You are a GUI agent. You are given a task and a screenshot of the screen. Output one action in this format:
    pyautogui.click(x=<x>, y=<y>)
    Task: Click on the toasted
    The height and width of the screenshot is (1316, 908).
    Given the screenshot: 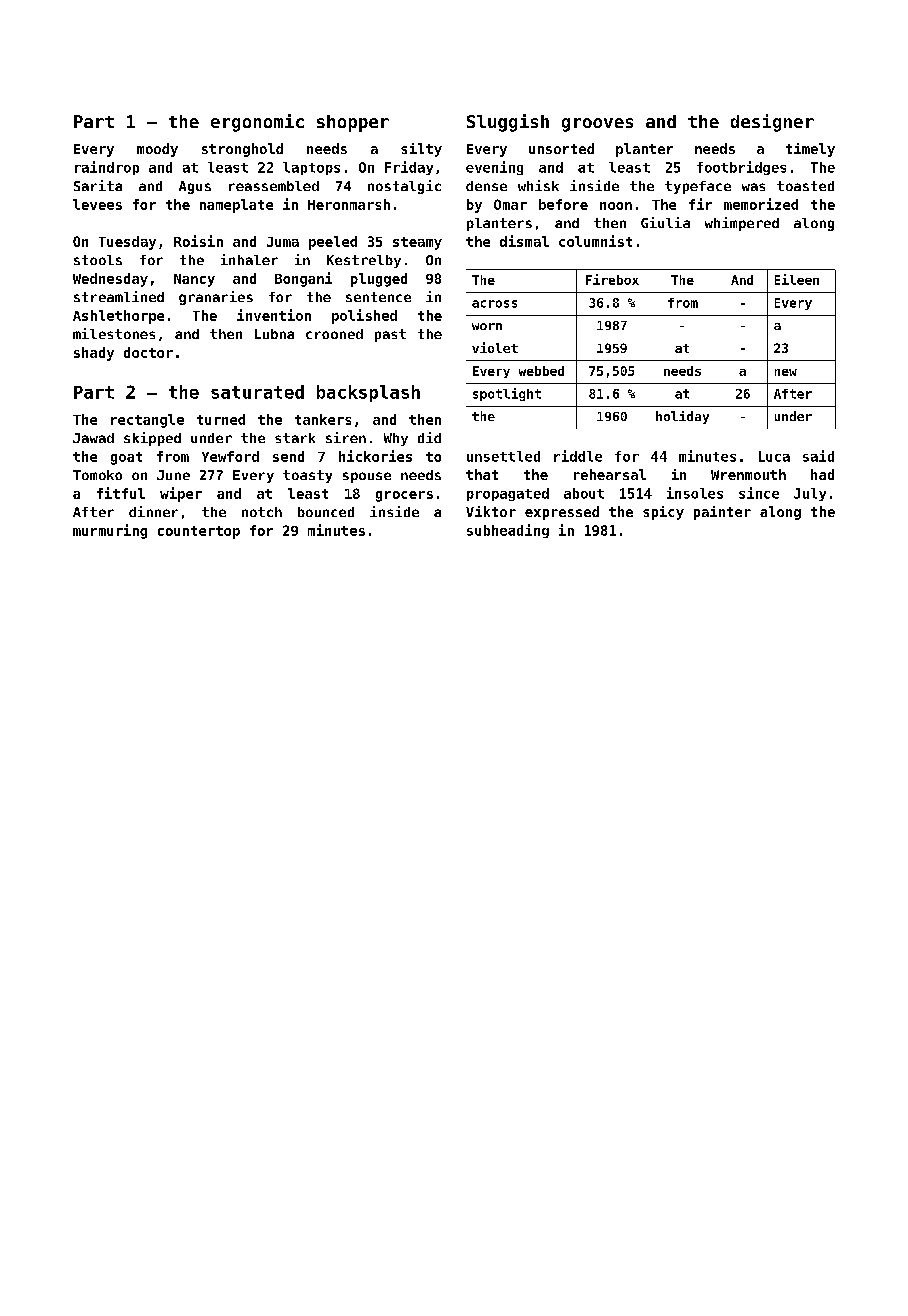 What is the action you would take?
    pyautogui.click(x=805, y=186)
